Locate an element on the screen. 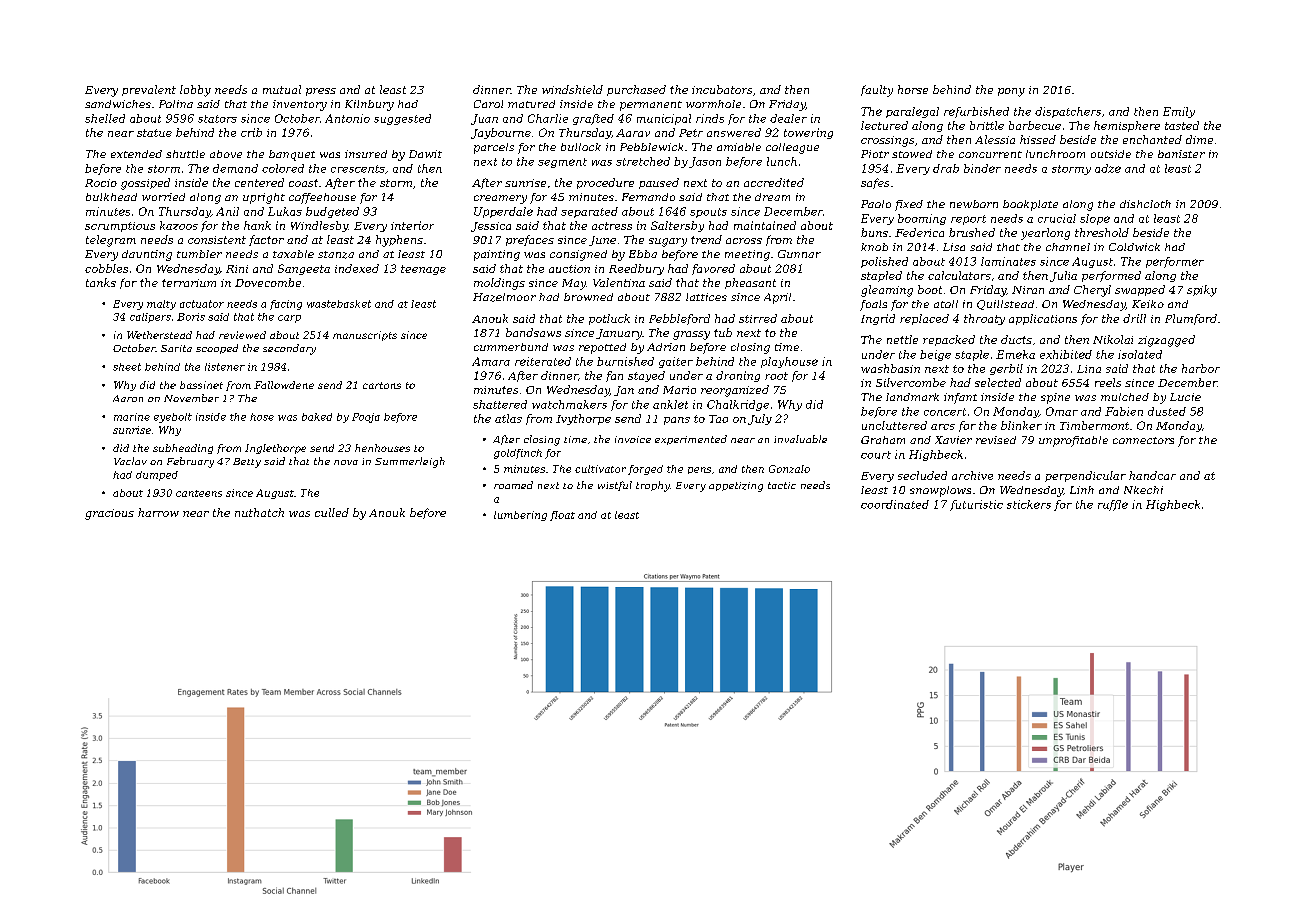  harrow is located at coordinates (158, 512).
